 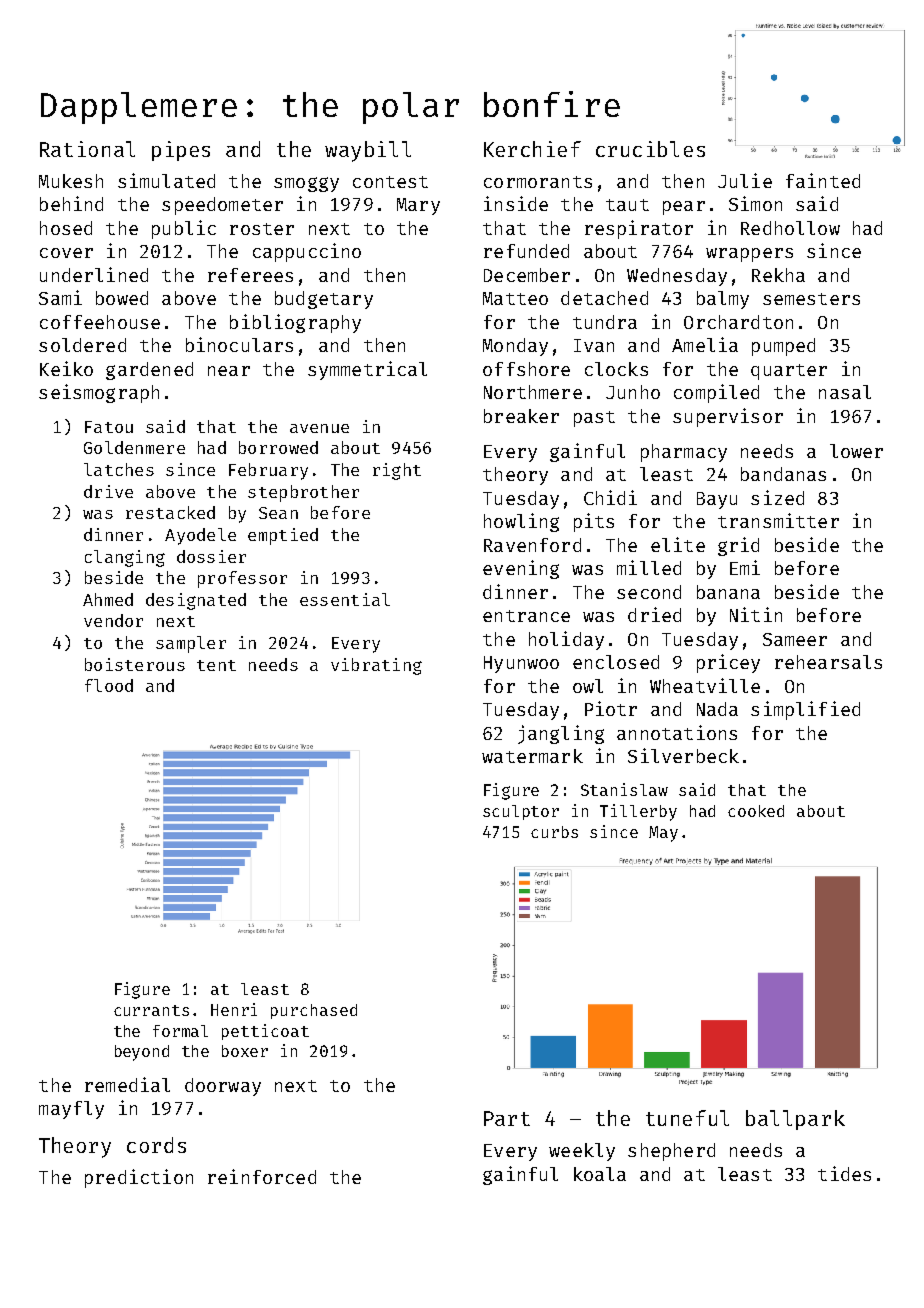 I want to click on cooked, so click(x=756, y=811).
